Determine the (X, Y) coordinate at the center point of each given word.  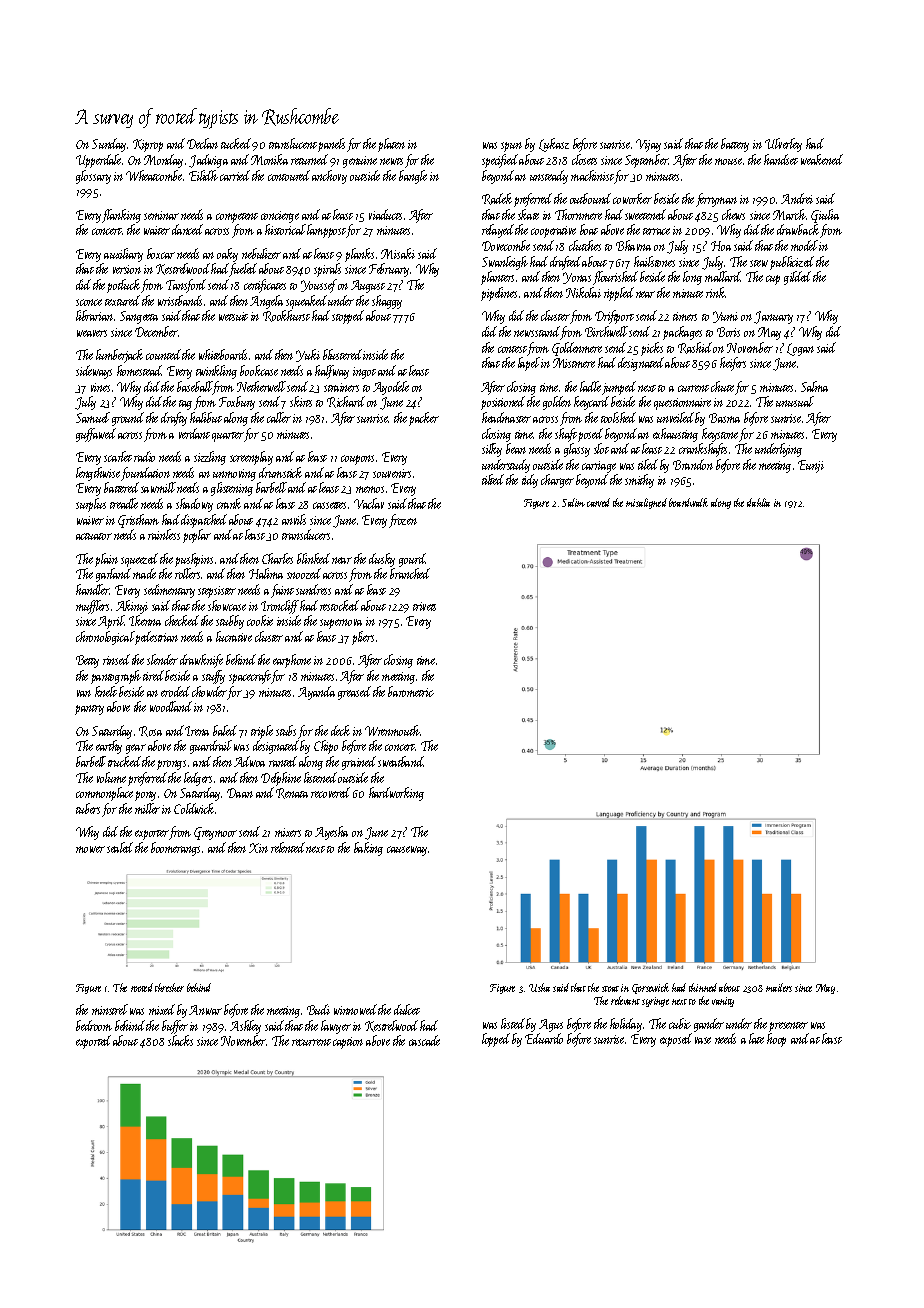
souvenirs (392, 473)
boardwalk (688, 502)
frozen (403, 521)
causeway (407, 851)
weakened (822, 159)
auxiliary (123, 255)
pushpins (194, 560)
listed (513, 1023)
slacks (180, 1040)
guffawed (96, 435)
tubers (88, 808)
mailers (779, 987)
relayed (498, 231)
